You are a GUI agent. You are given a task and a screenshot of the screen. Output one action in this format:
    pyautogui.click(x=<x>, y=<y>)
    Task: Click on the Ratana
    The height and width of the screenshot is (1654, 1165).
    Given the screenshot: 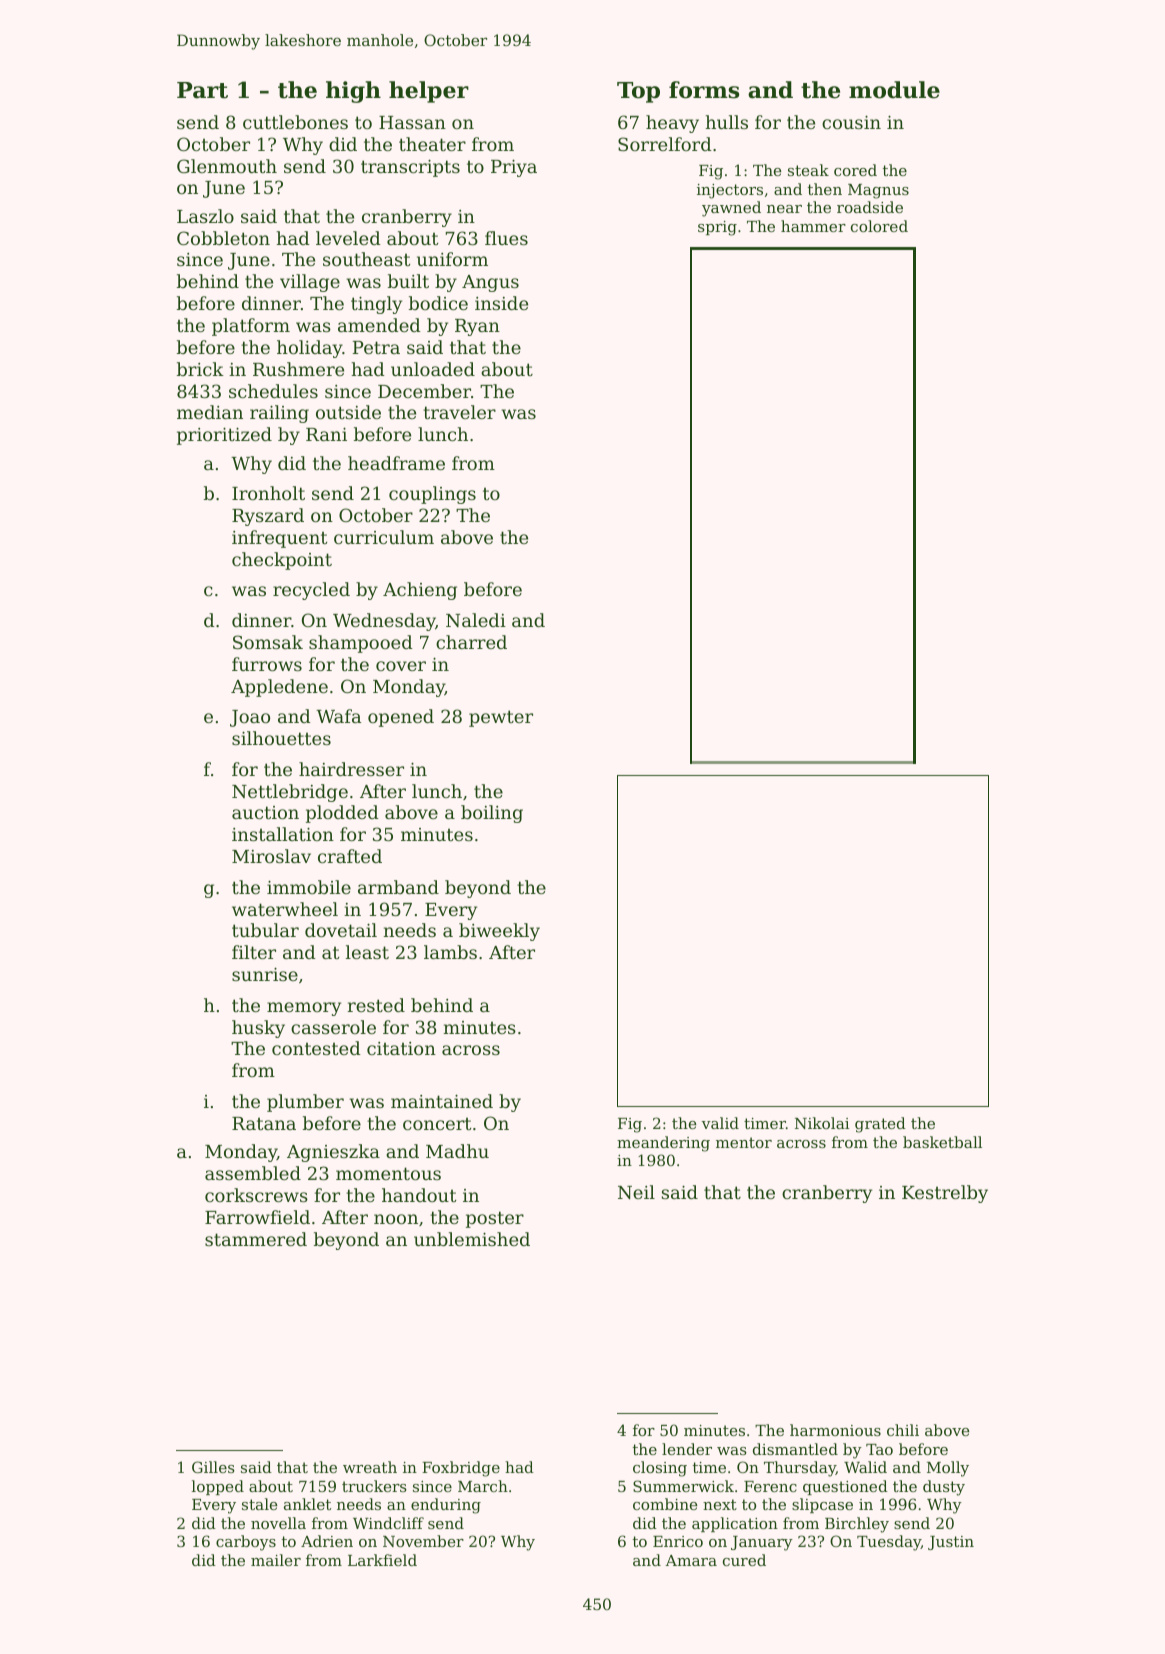 What is the action you would take?
    pyautogui.click(x=264, y=1123)
